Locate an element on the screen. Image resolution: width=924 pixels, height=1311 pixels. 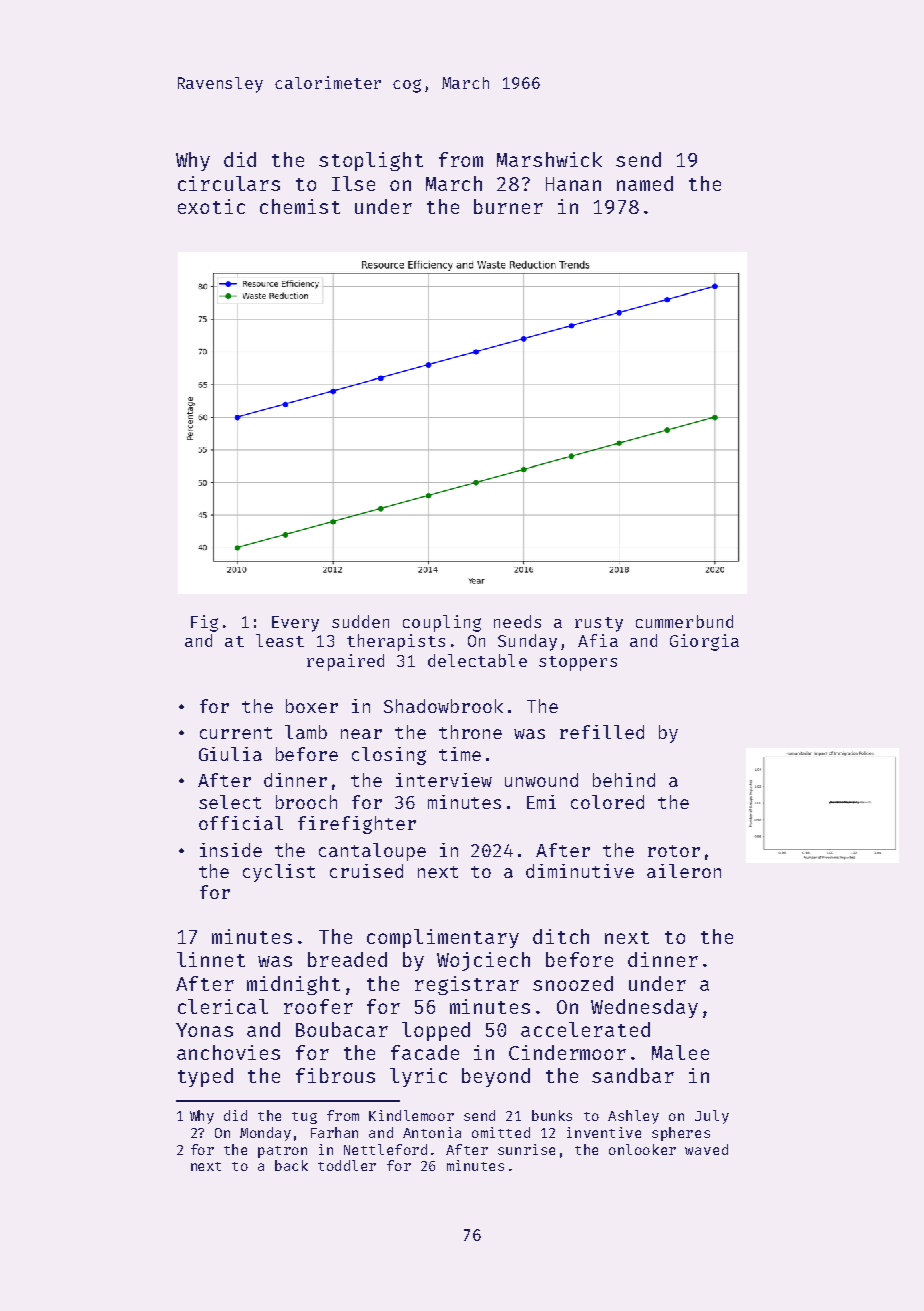
stoplight is located at coordinates (371, 161).
